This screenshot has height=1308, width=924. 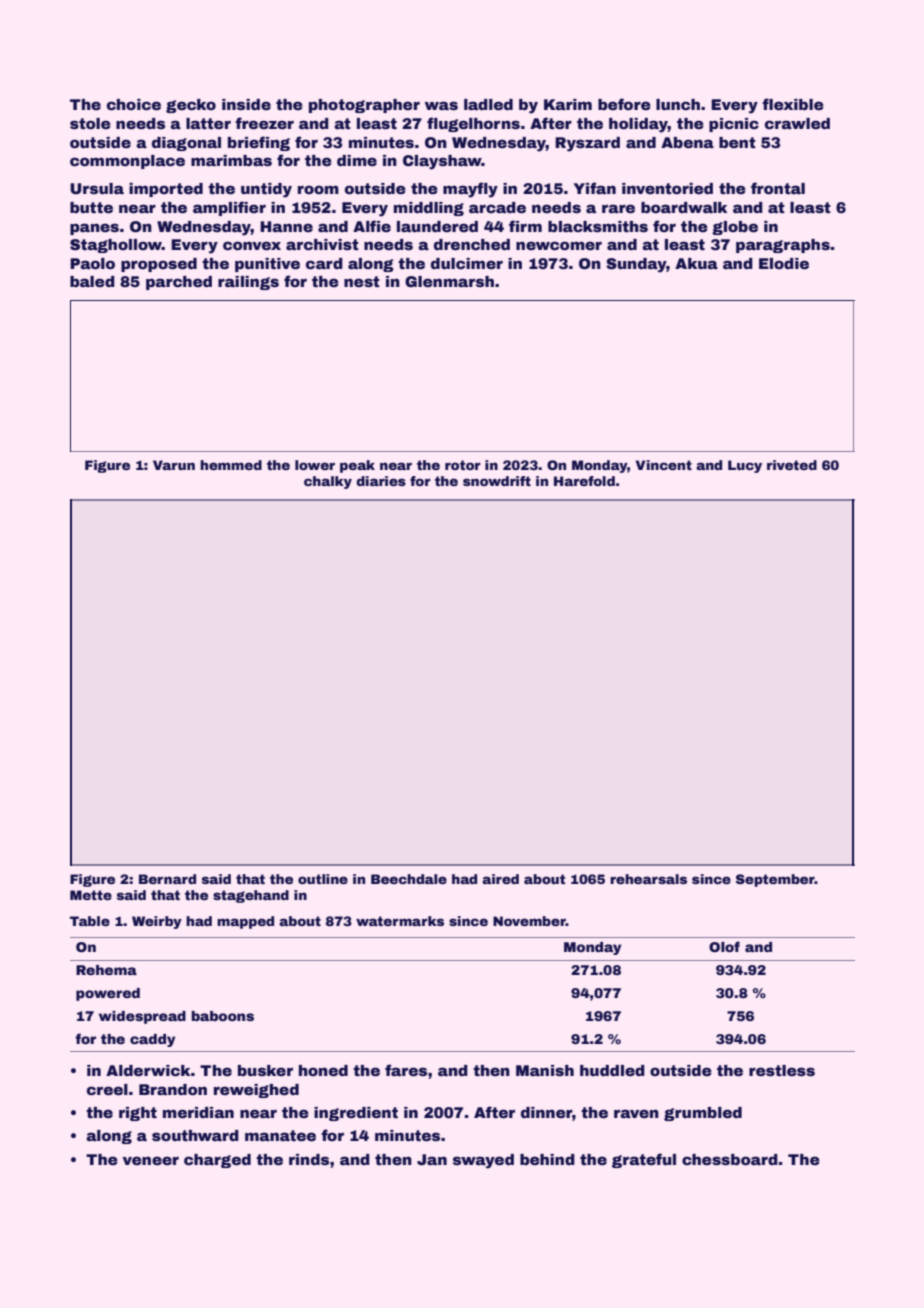 What do you see at coordinates (174, 465) in the screenshot?
I see `Varun` at bounding box center [174, 465].
